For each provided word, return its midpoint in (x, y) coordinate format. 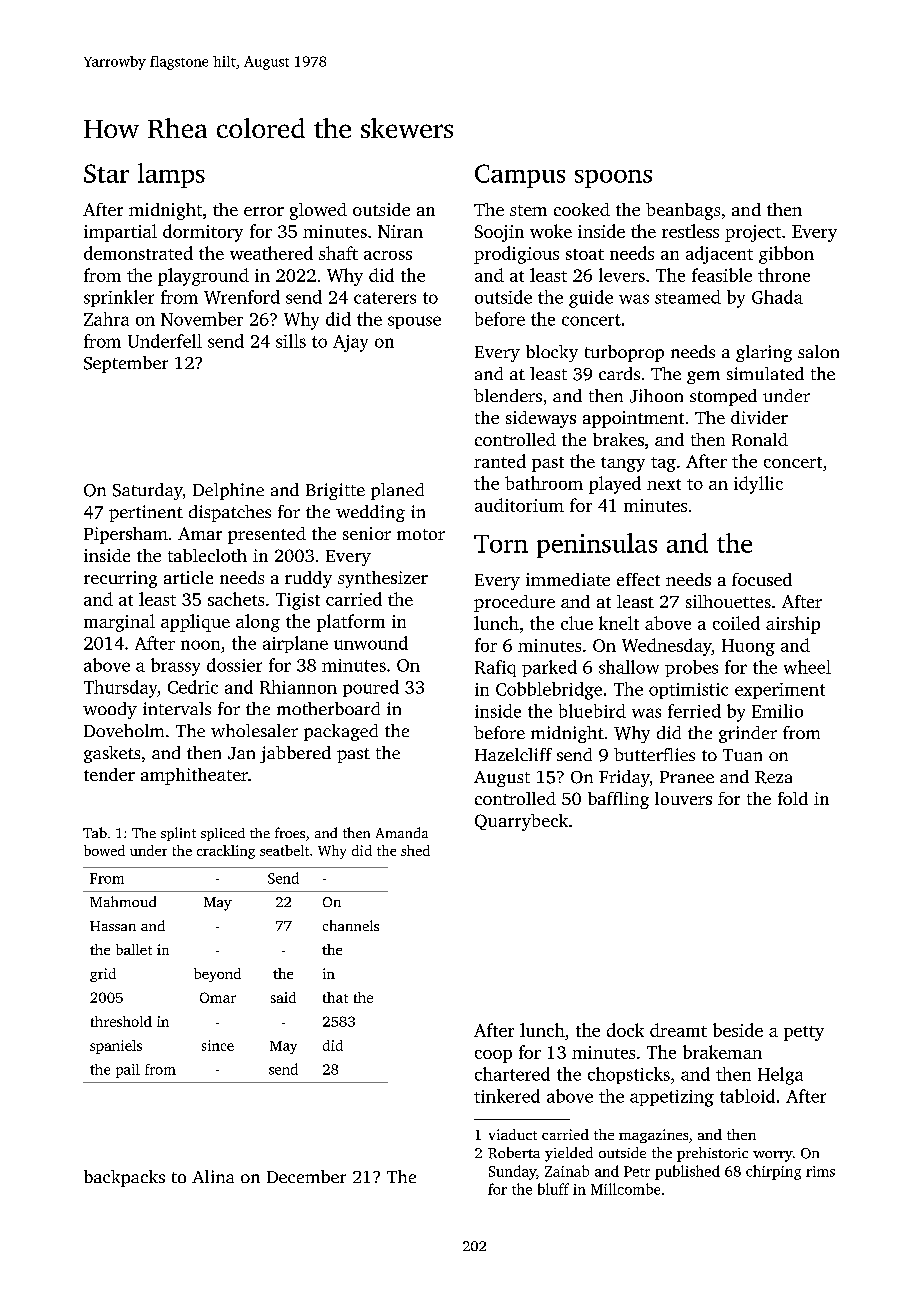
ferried (694, 711)
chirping (773, 1172)
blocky (552, 353)
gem (703, 377)
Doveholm (124, 730)
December (306, 1176)
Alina (213, 1176)
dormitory (203, 233)
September (126, 364)
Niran (400, 231)
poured (371, 688)
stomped (723, 397)
